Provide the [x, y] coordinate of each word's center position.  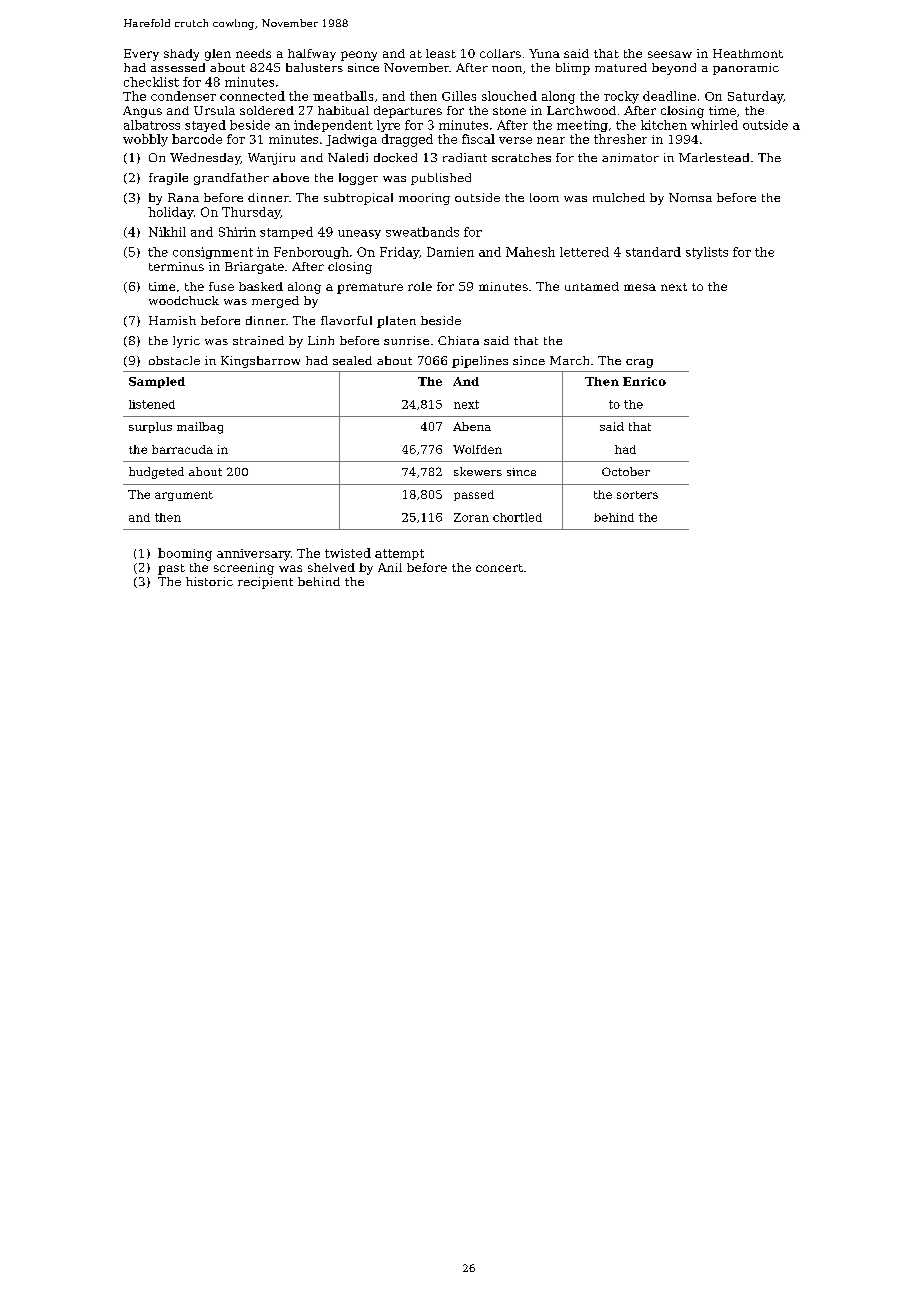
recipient [265, 583]
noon [507, 69]
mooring [424, 199]
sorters [637, 495]
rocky [621, 97]
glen [218, 55]
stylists [707, 253]
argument [184, 496]
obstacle [174, 360]
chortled [517, 517]
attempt [399, 554]
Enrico [644, 381]
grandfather [231, 179]
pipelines [480, 362]
